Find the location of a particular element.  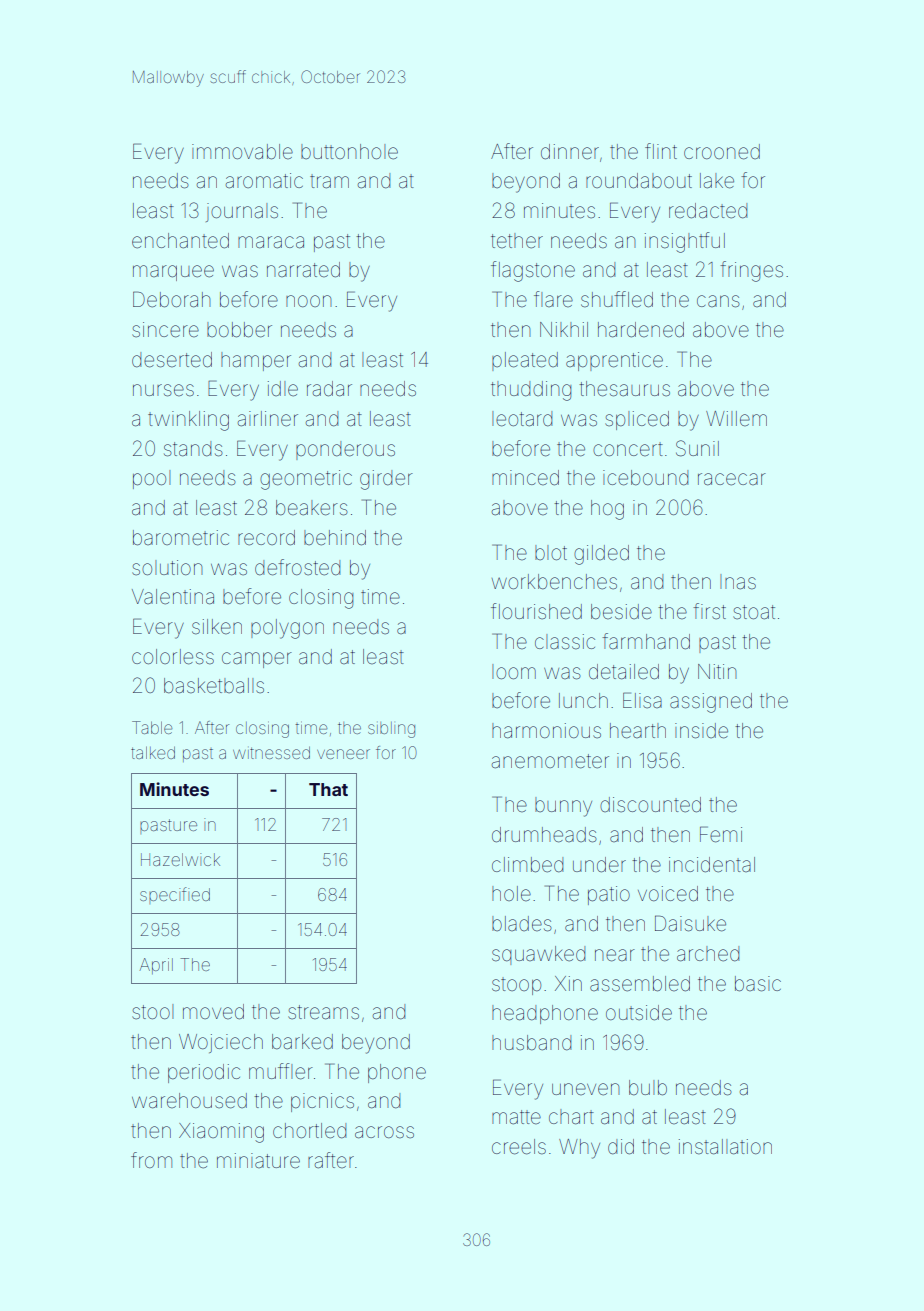

climbed is located at coordinates (527, 865).
